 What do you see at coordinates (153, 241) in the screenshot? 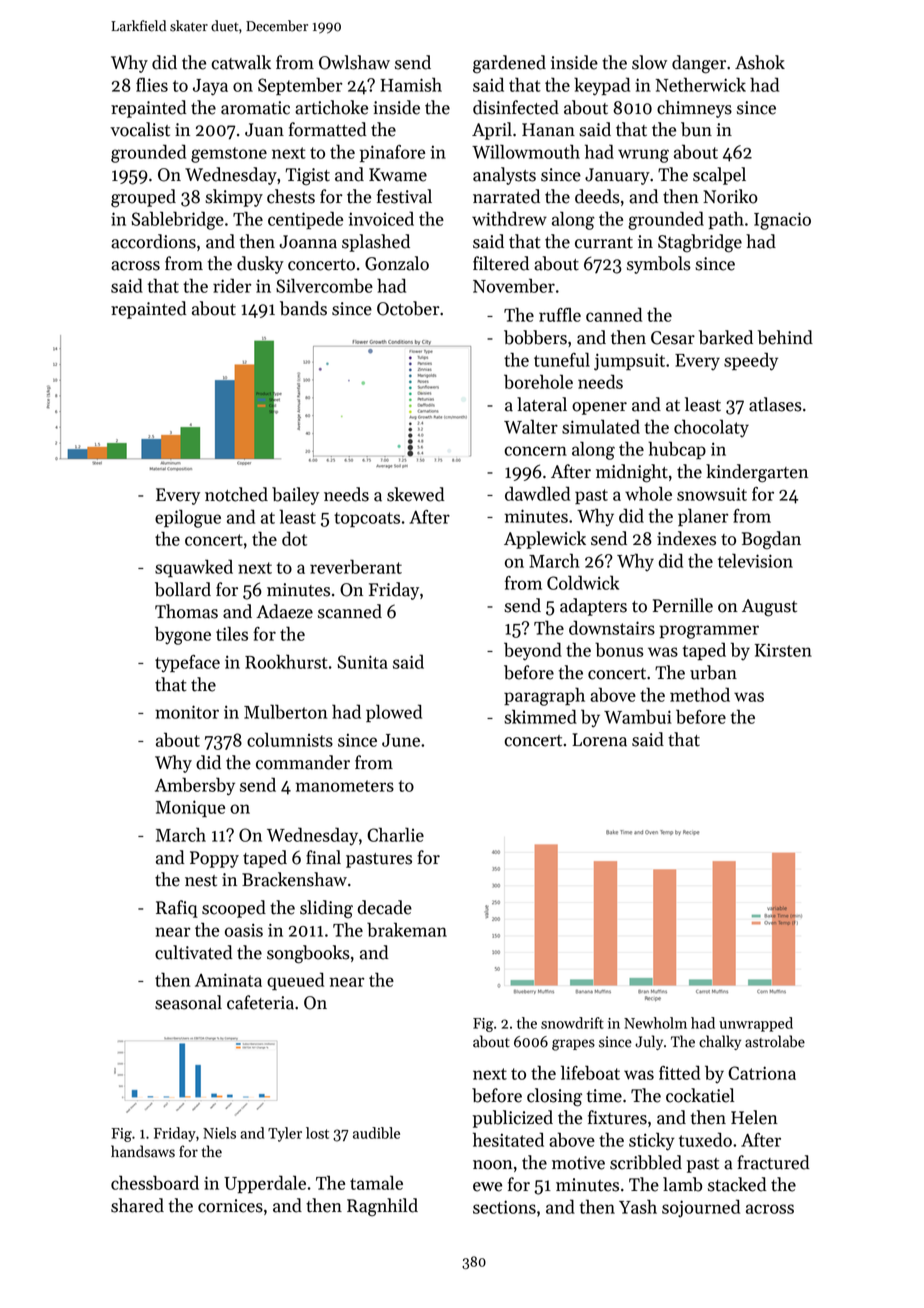
I see `accordions` at bounding box center [153, 241].
